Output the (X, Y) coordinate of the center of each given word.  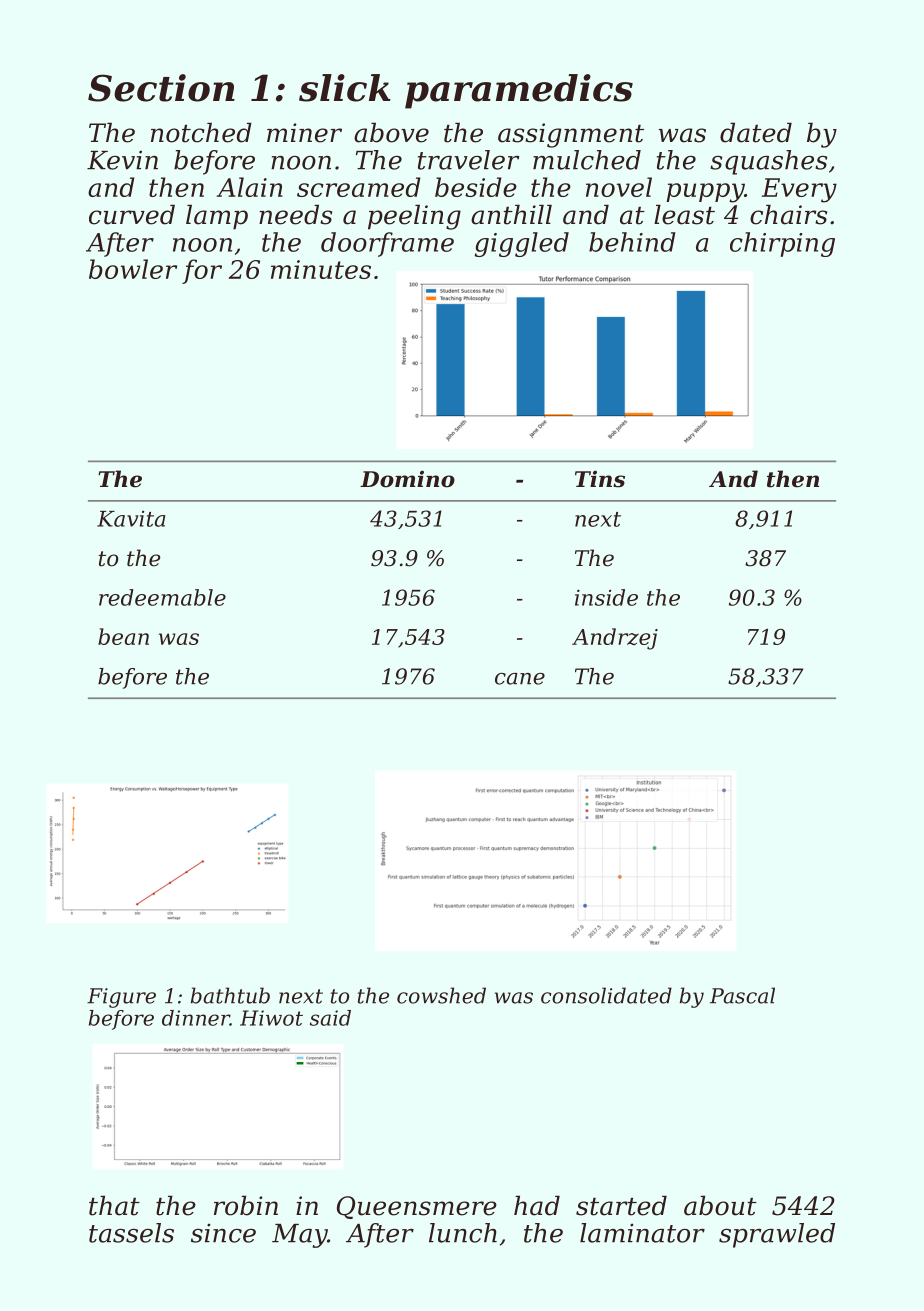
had (537, 1205)
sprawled (777, 1235)
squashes (768, 162)
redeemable (162, 597)
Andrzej (615, 639)
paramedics (519, 91)
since (223, 1233)
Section (161, 88)
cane (520, 679)
